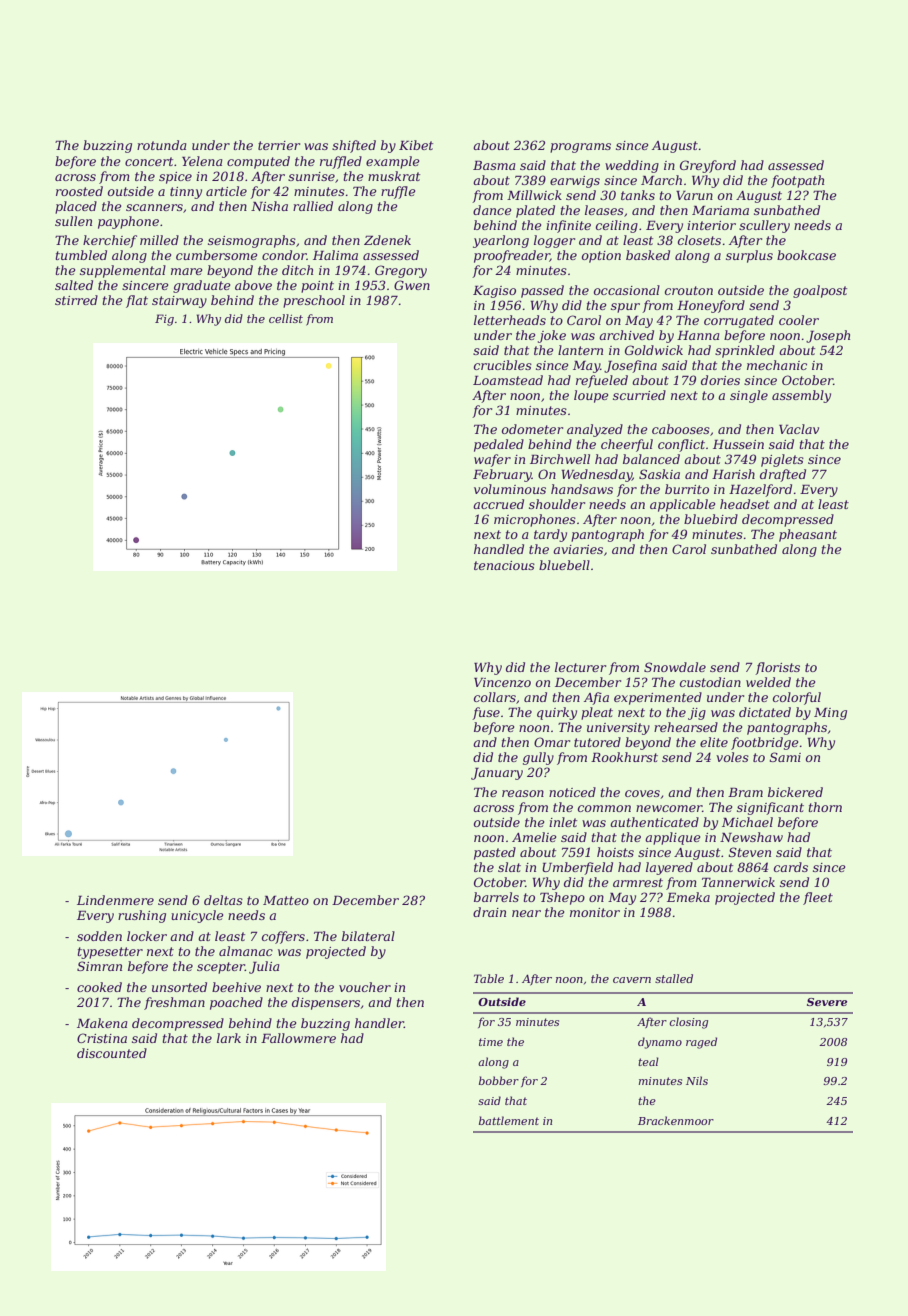 This screenshot has height=1316, width=908. I want to click on near, so click(526, 913).
